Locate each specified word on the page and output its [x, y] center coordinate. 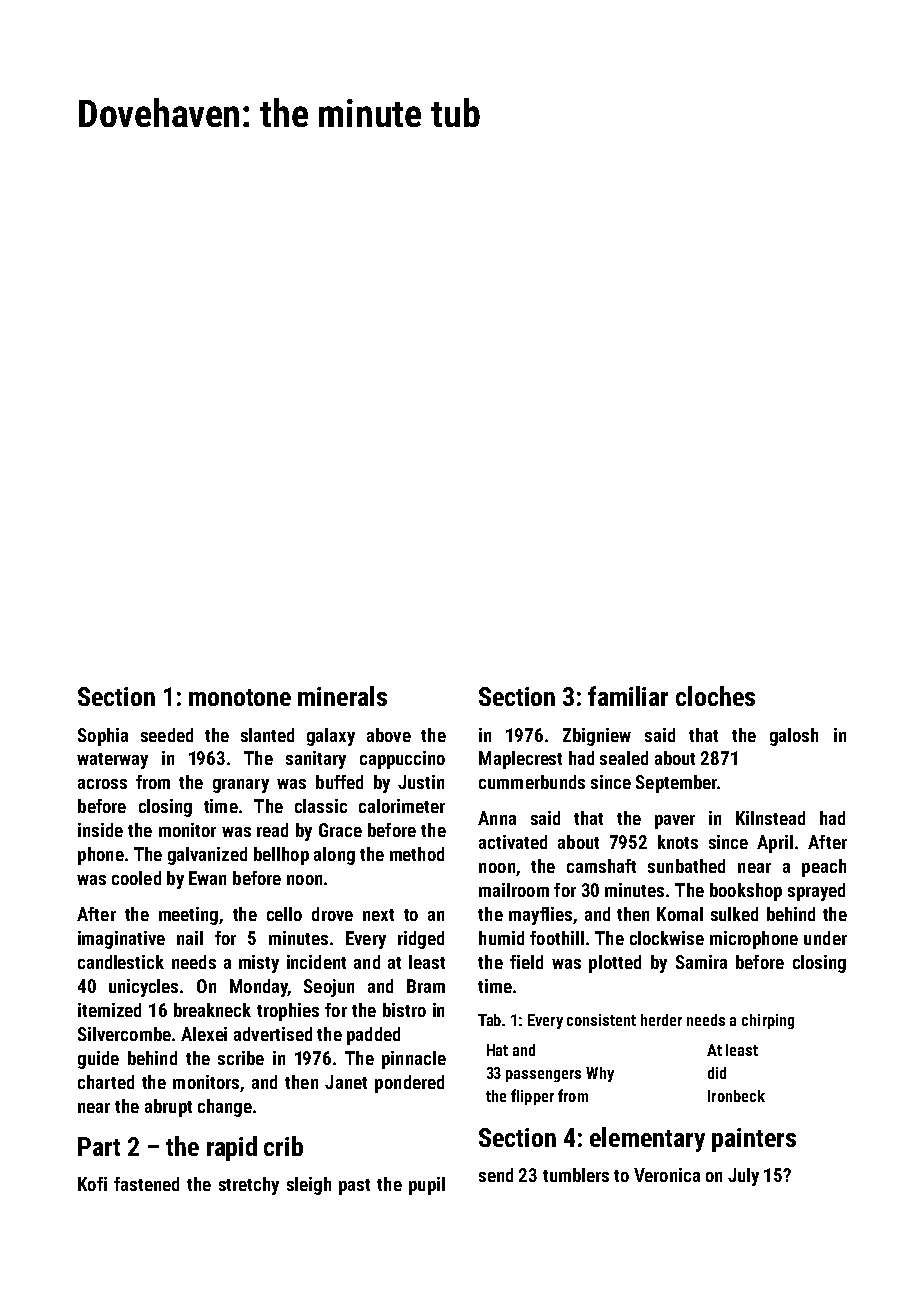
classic [321, 806]
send [496, 1175]
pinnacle [414, 1060]
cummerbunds [532, 782]
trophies [288, 1012]
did [717, 1073]
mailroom [514, 890]
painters [754, 1140]
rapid [232, 1148]
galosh [794, 737]
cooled [136, 878]
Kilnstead [770, 818]
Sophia [103, 737]
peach [824, 868]
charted [106, 1082]
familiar [628, 696]
